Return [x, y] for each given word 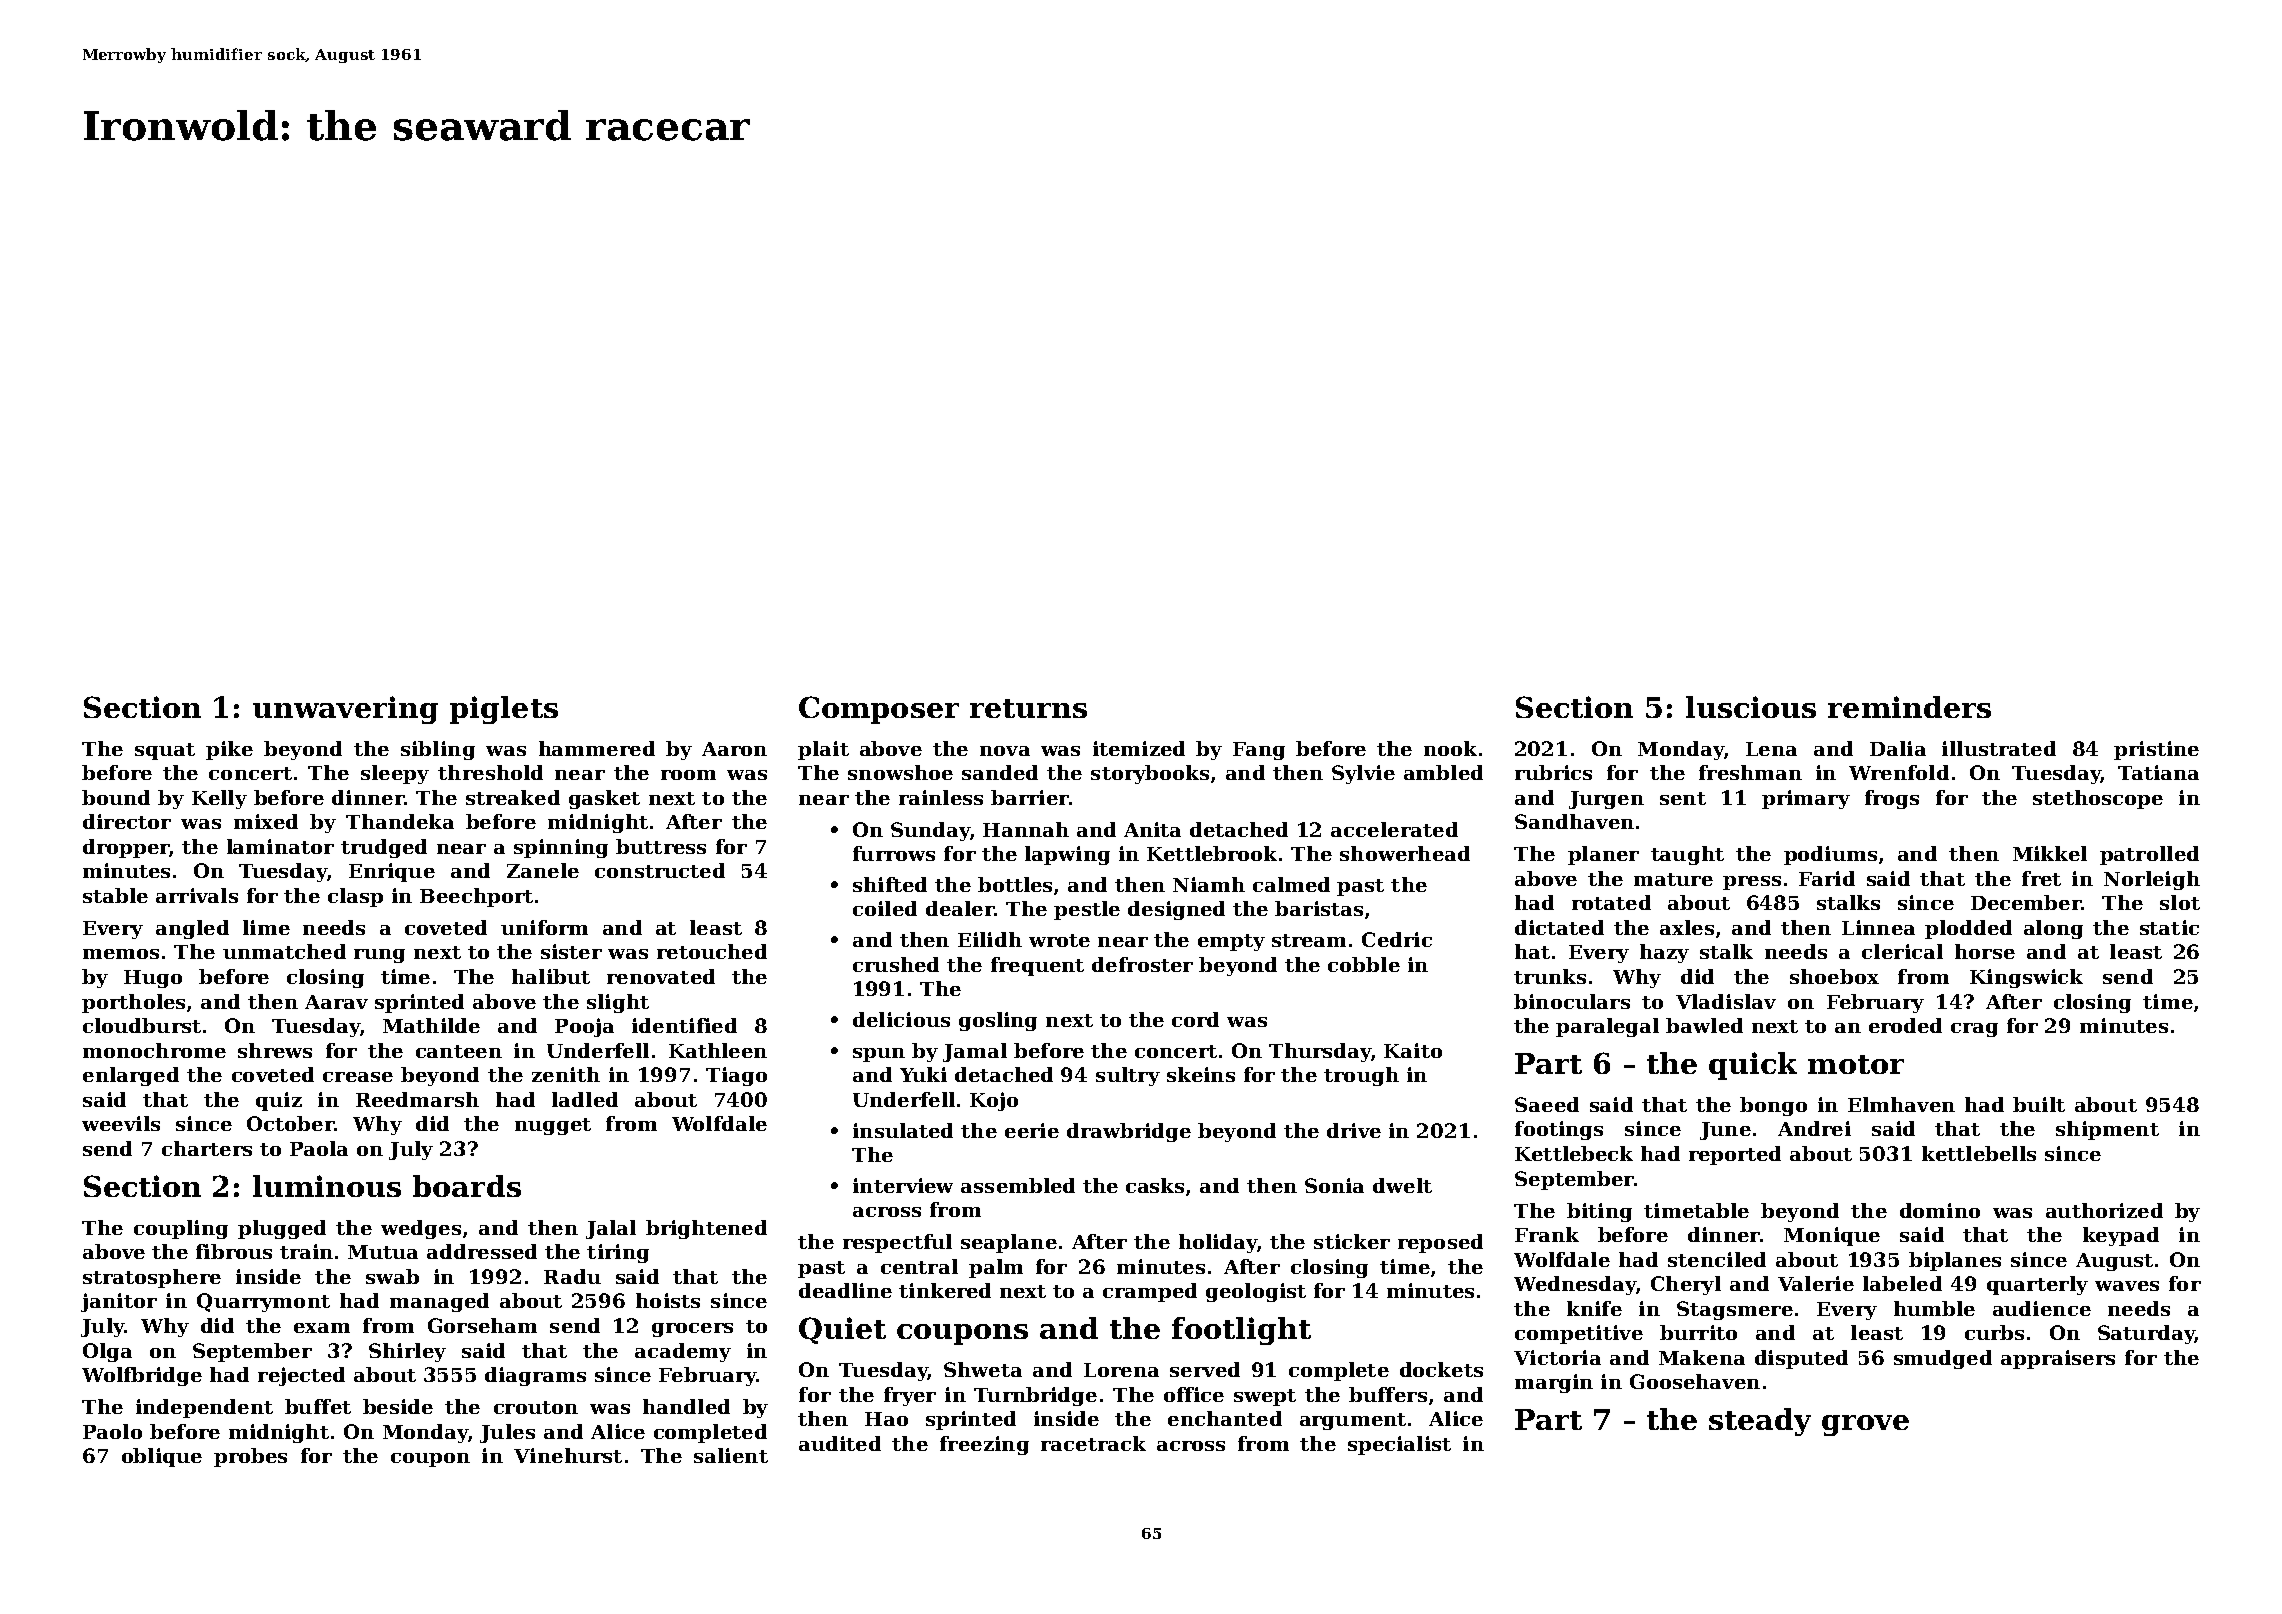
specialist [1399, 1445]
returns [1028, 708]
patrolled [2149, 855]
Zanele [543, 870]
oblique [162, 1457]
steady [1760, 1422]
